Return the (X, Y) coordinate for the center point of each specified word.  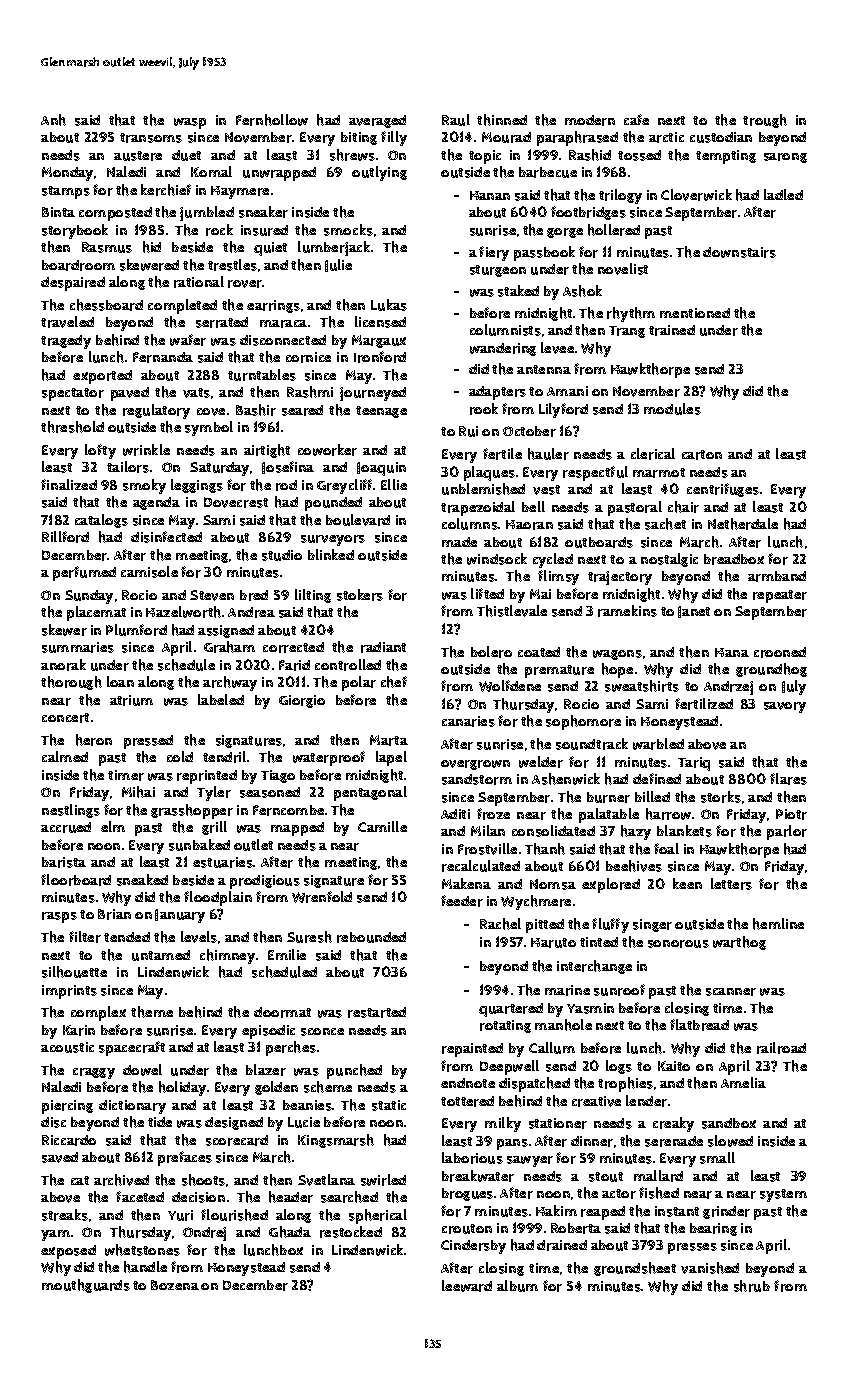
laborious (472, 1158)
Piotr (791, 814)
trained (672, 330)
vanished (710, 1268)
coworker (327, 450)
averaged (377, 121)
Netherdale (743, 524)
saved (60, 1157)
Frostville (487, 849)
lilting (313, 596)
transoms (151, 138)
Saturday (219, 469)
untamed (161, 955)
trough (765, 121)
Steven (212, 595)
